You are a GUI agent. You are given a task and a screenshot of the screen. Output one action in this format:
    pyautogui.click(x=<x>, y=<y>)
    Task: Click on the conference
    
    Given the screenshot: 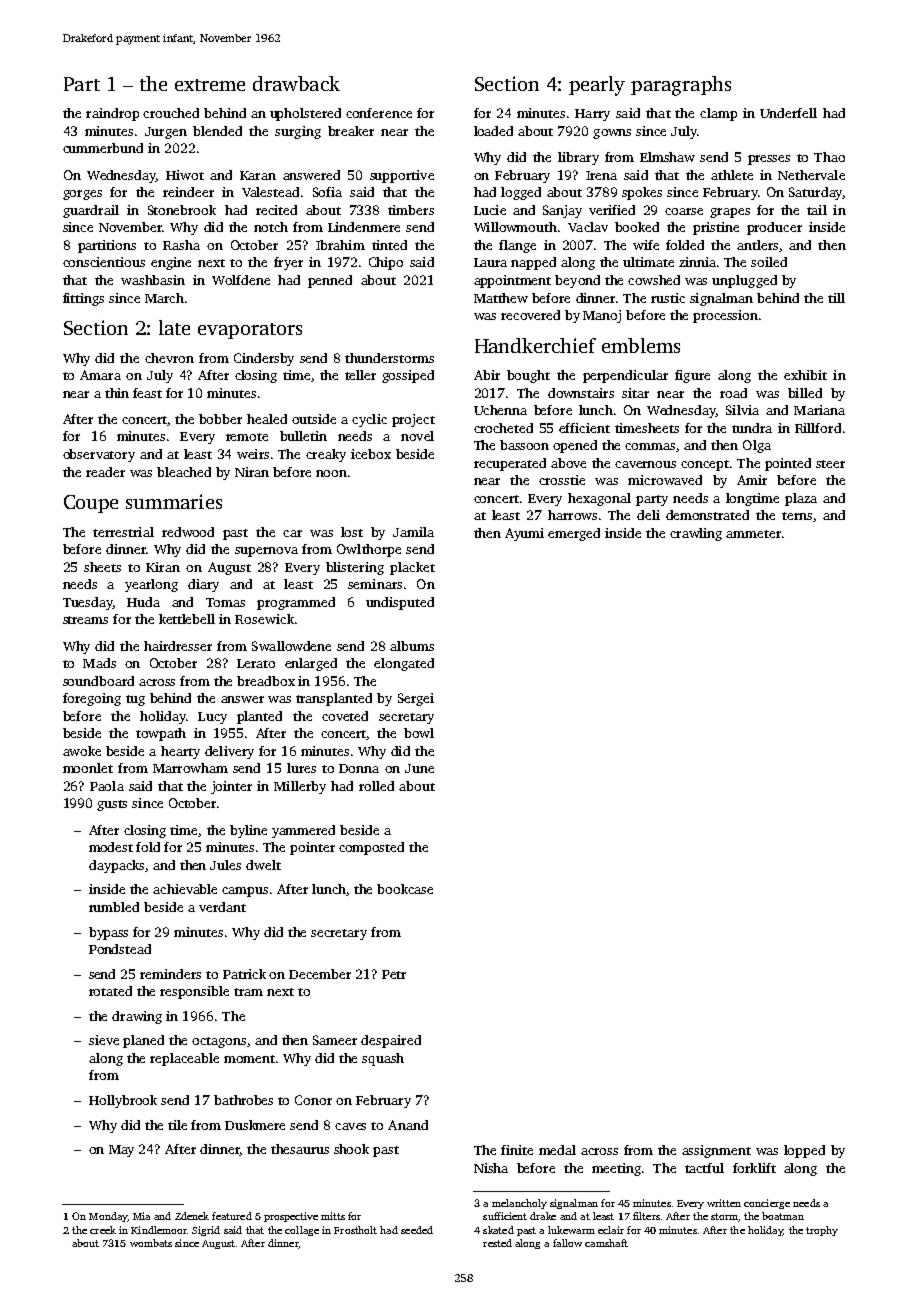 What is the action you would take?
    pyautogui.click(x=379, y=113)
